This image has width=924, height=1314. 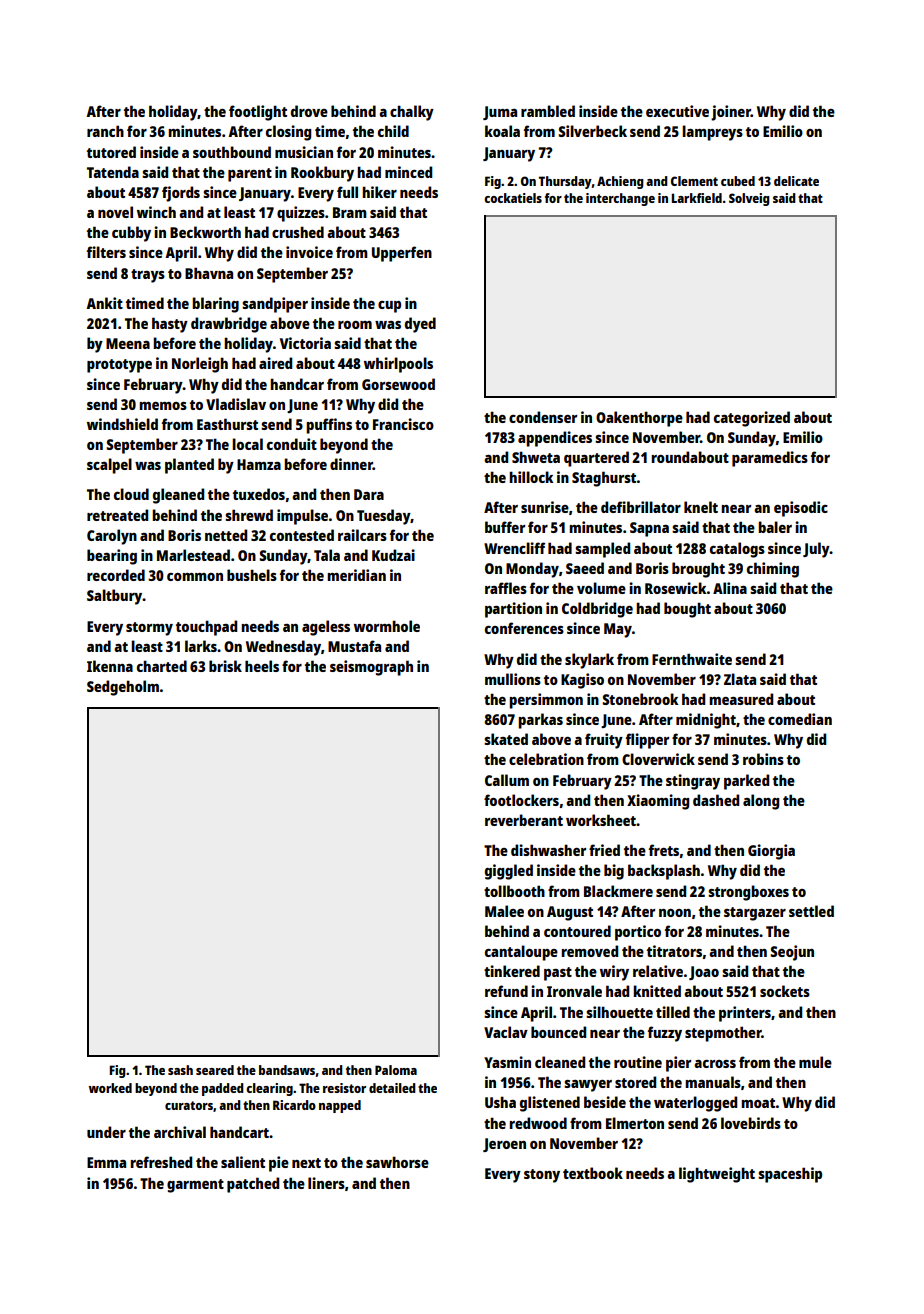 What do you see at coordinates (205, 232) in the image?
I see `Beckworth` at bounding box center [205, 232].
